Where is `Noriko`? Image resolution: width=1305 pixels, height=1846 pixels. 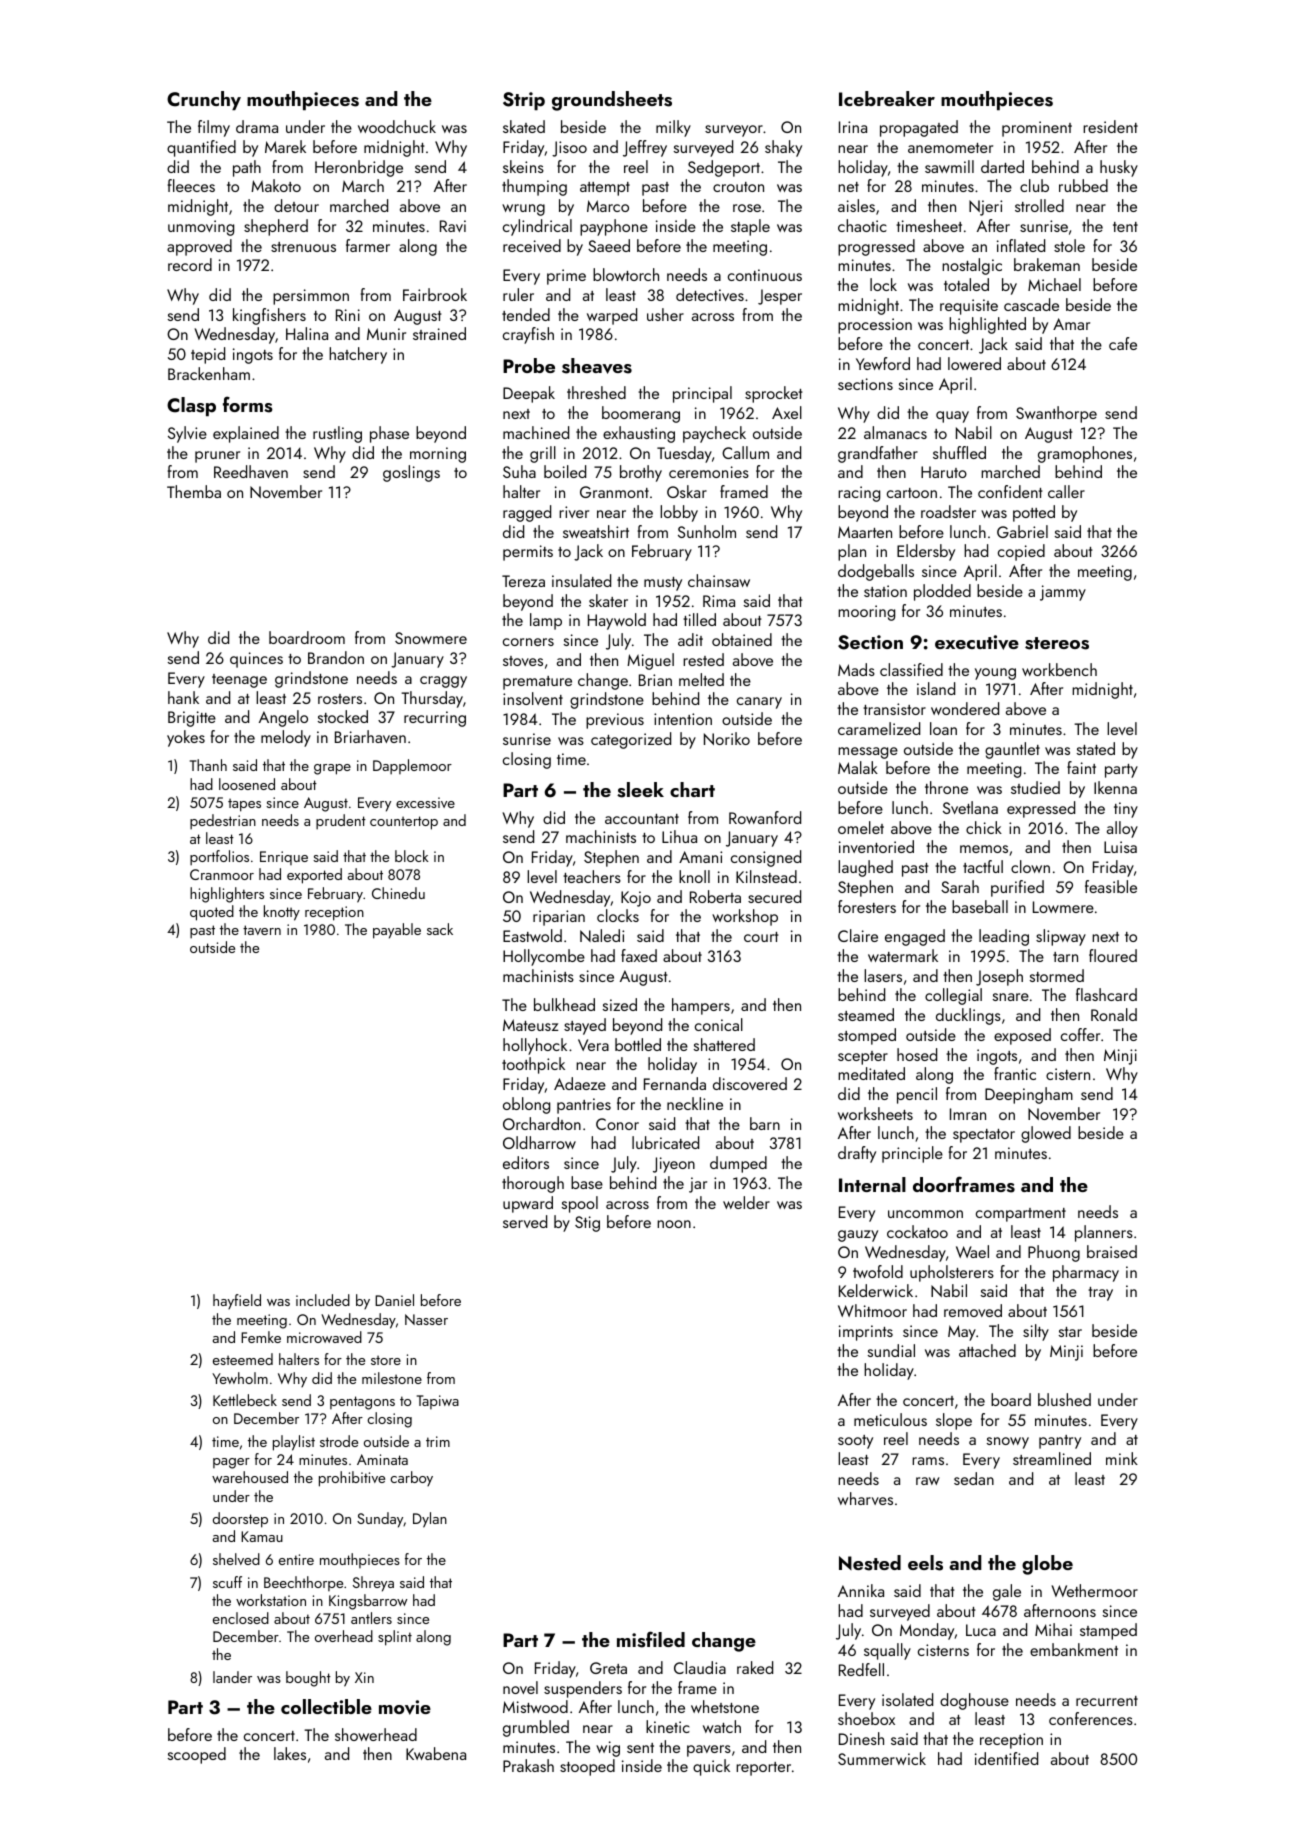
Noriko is located at coordinates (727, 738).
